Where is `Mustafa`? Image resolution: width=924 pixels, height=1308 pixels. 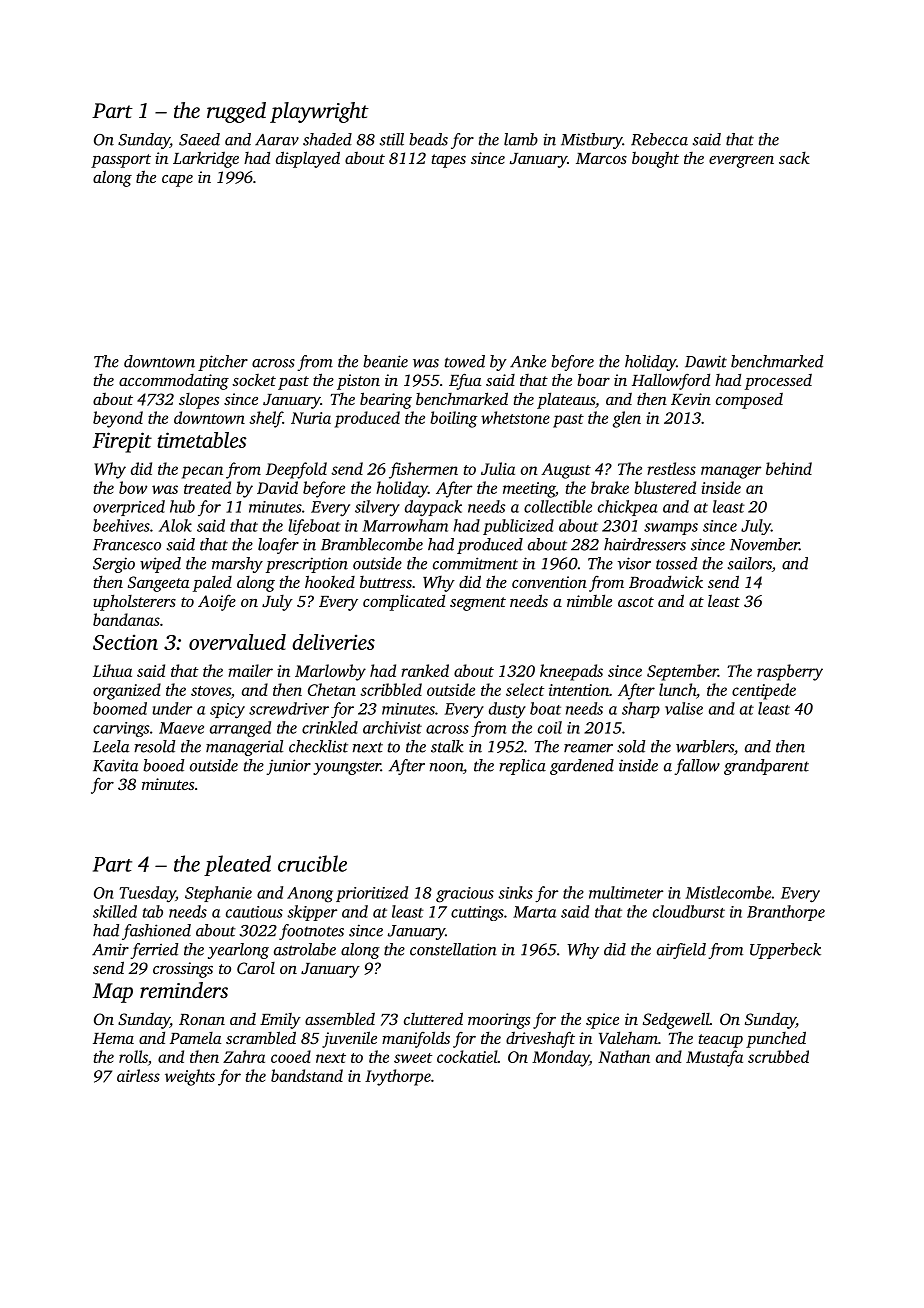 Mustafa is located at coordinates (714, 1058).
